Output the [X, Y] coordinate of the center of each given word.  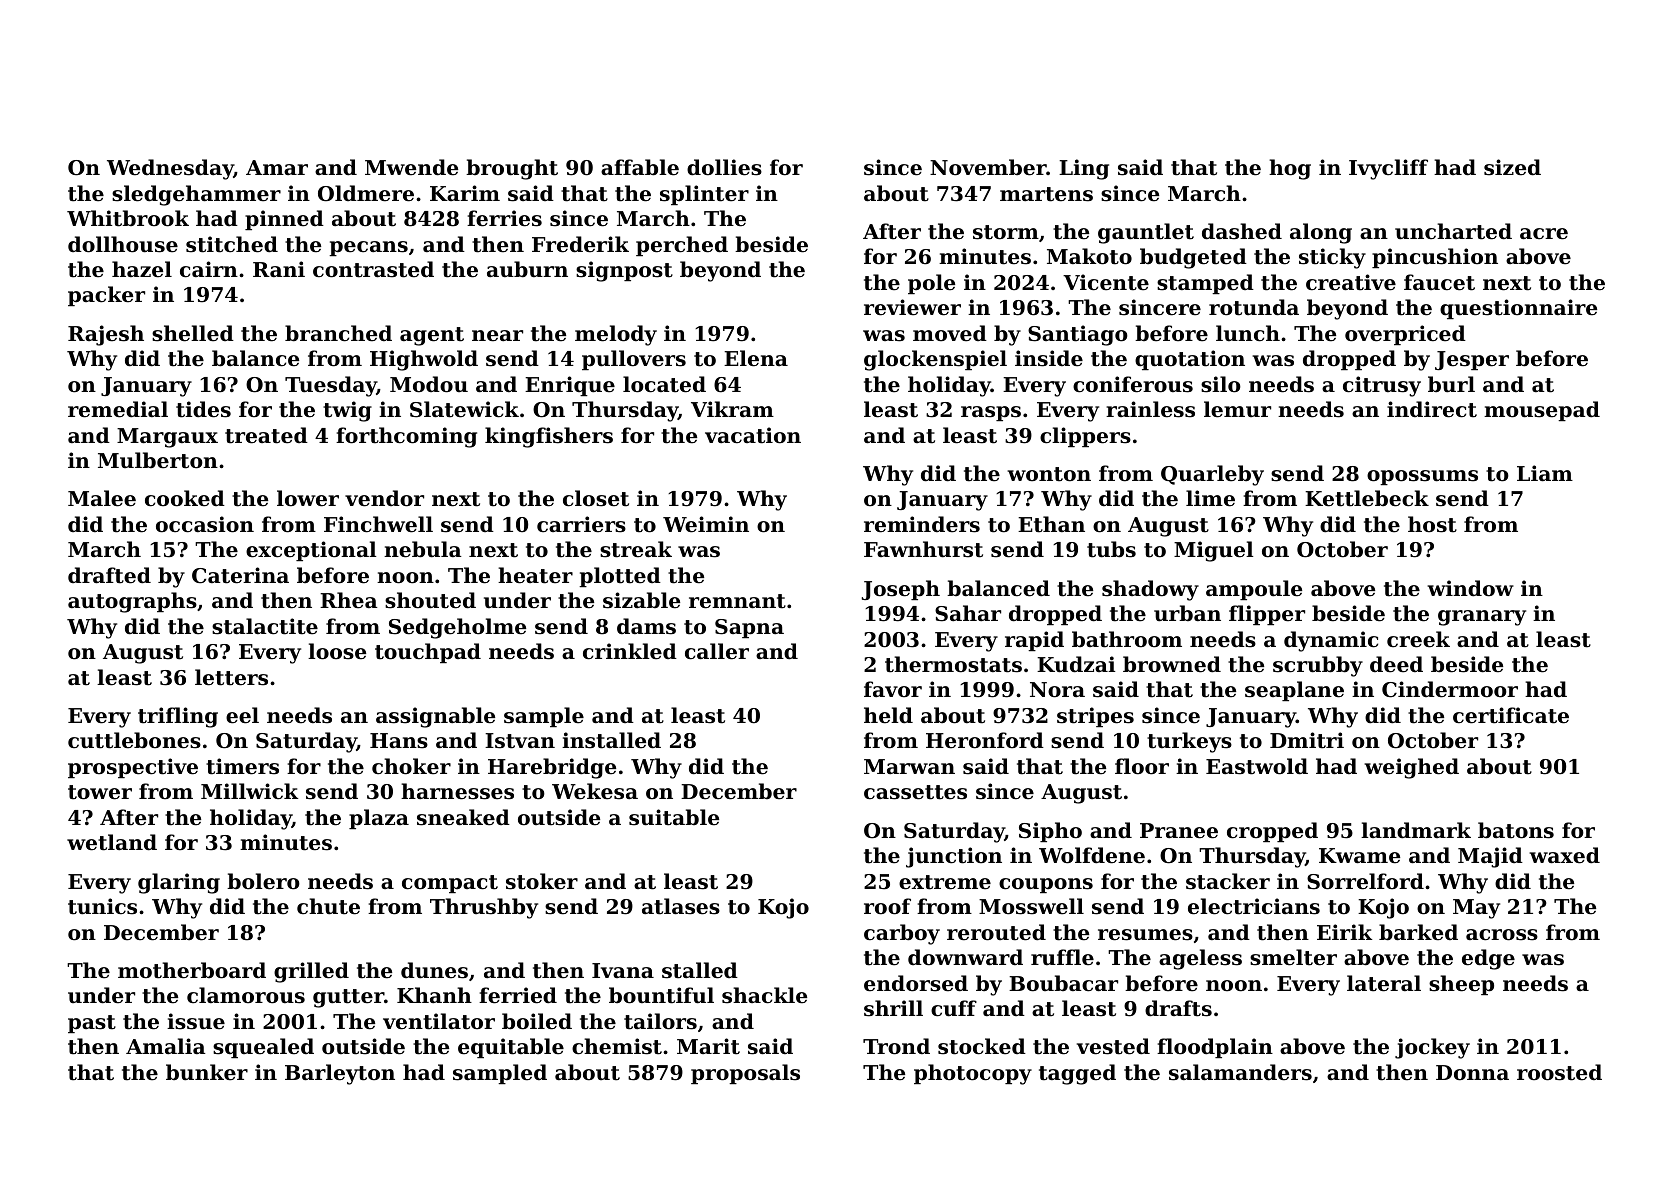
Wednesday [170, 169]
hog [1290, 169]
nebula [423, 549]
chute [328, 906]
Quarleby [1212, 475]
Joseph [900, 590]
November [988, 167]
